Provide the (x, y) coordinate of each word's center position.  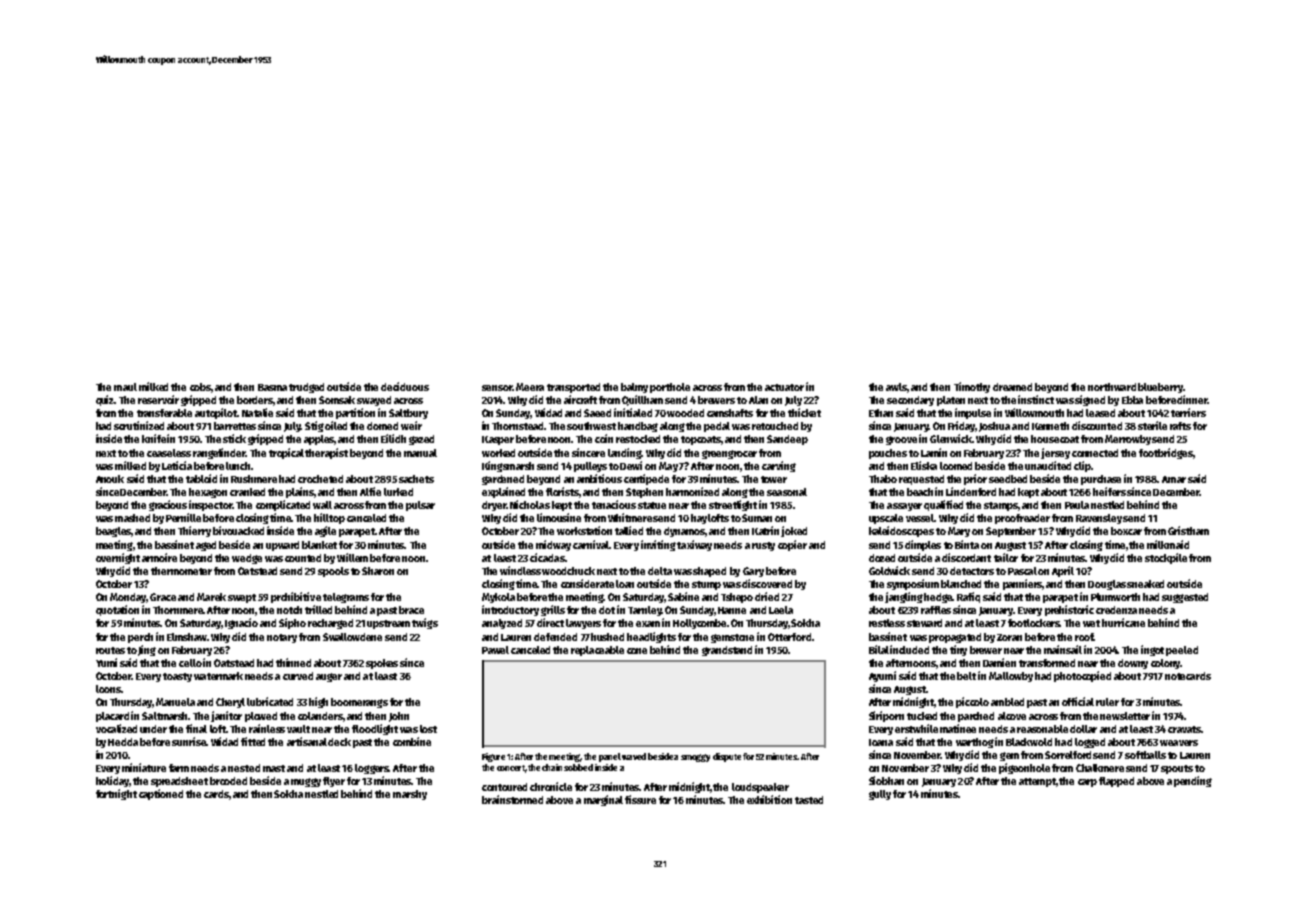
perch (140, 638)
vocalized (116, 728)
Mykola (498, 598)
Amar (1174, 479)
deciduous (405, 386)
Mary (959, 532)
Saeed (597, 413)
